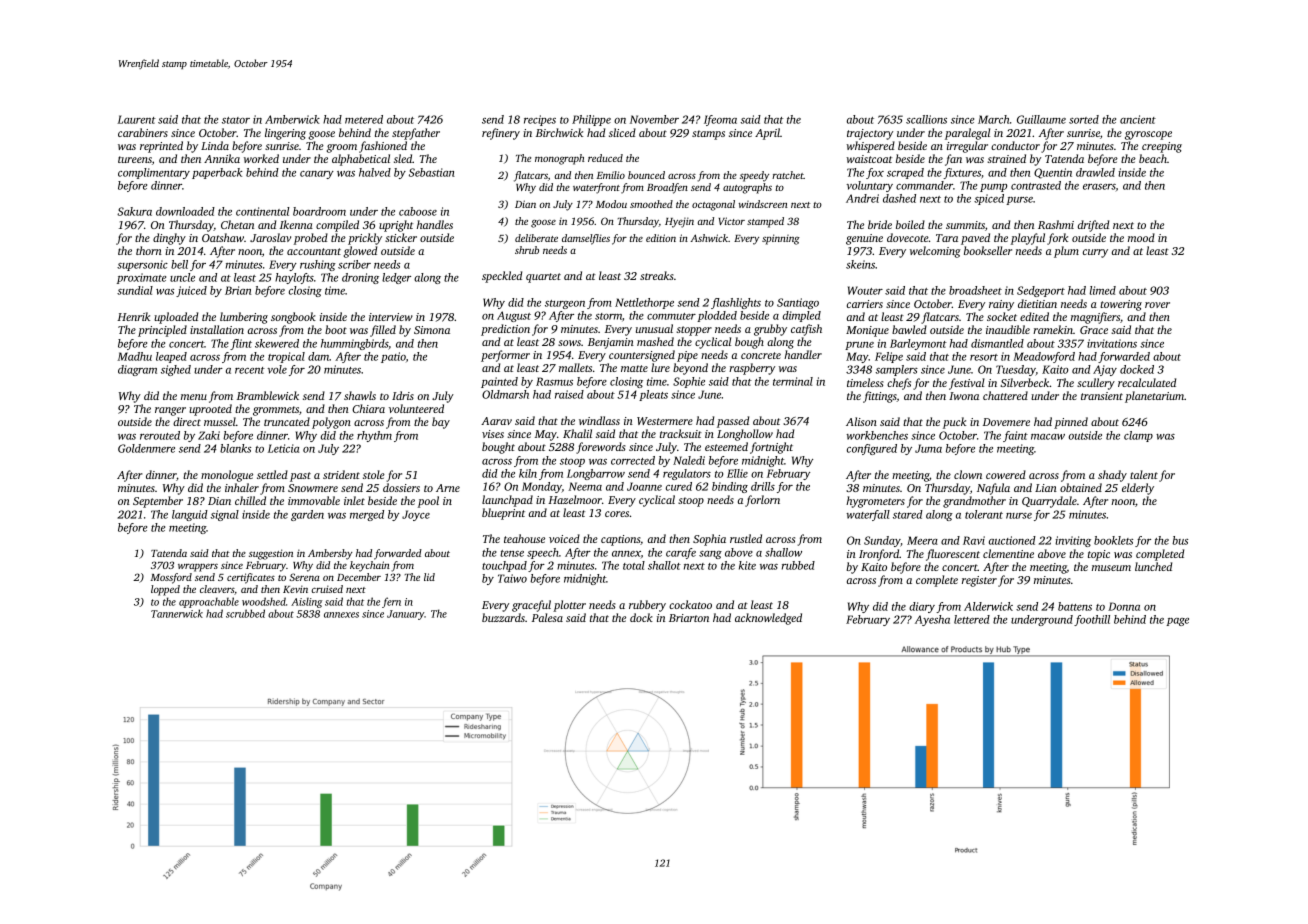  What do you see at coordinates (1095, 318) in the document?
I see `magnifiers` at bounding box center [1095, 318].
